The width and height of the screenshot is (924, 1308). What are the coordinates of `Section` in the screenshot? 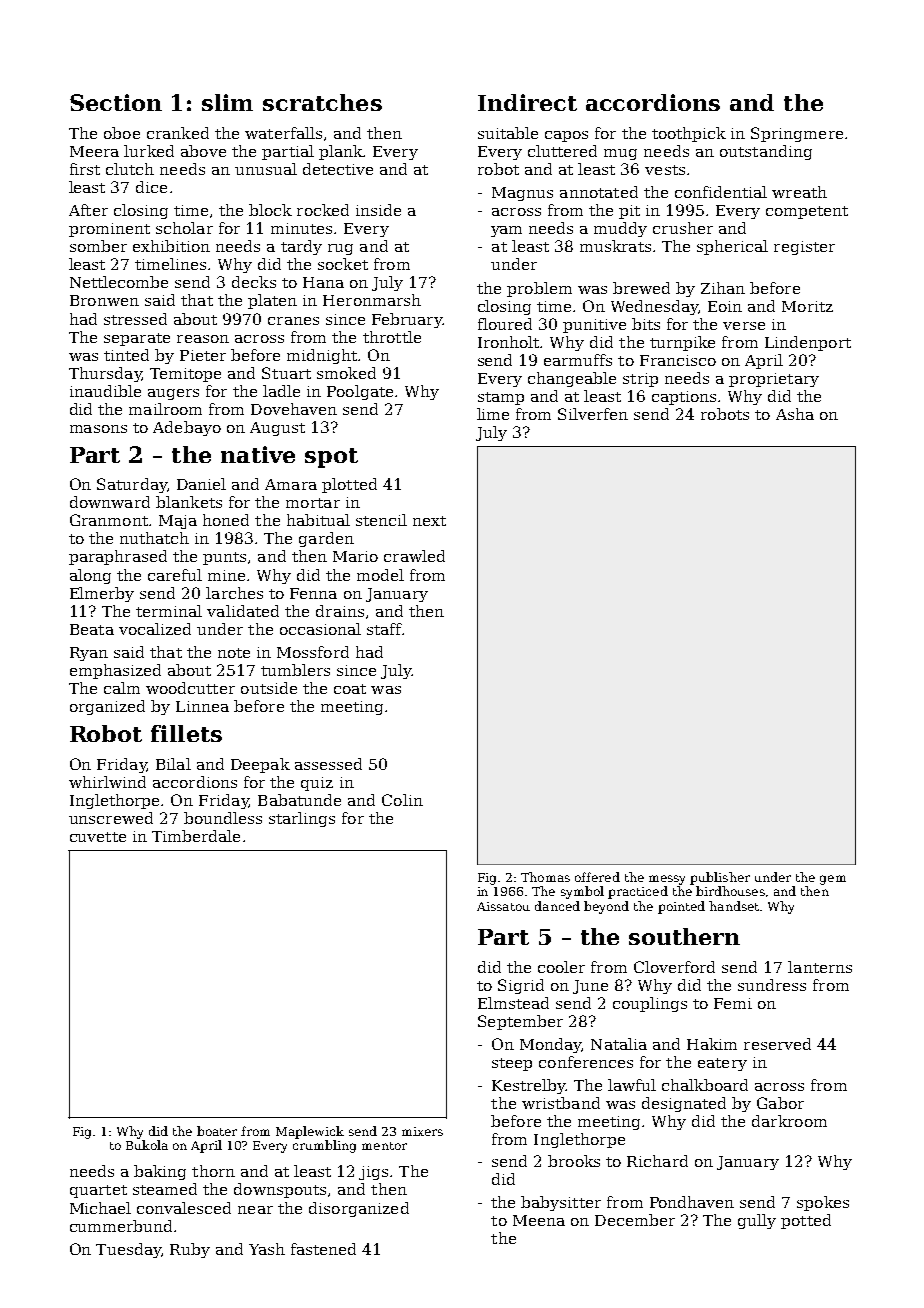 It's located at (116, 102).
